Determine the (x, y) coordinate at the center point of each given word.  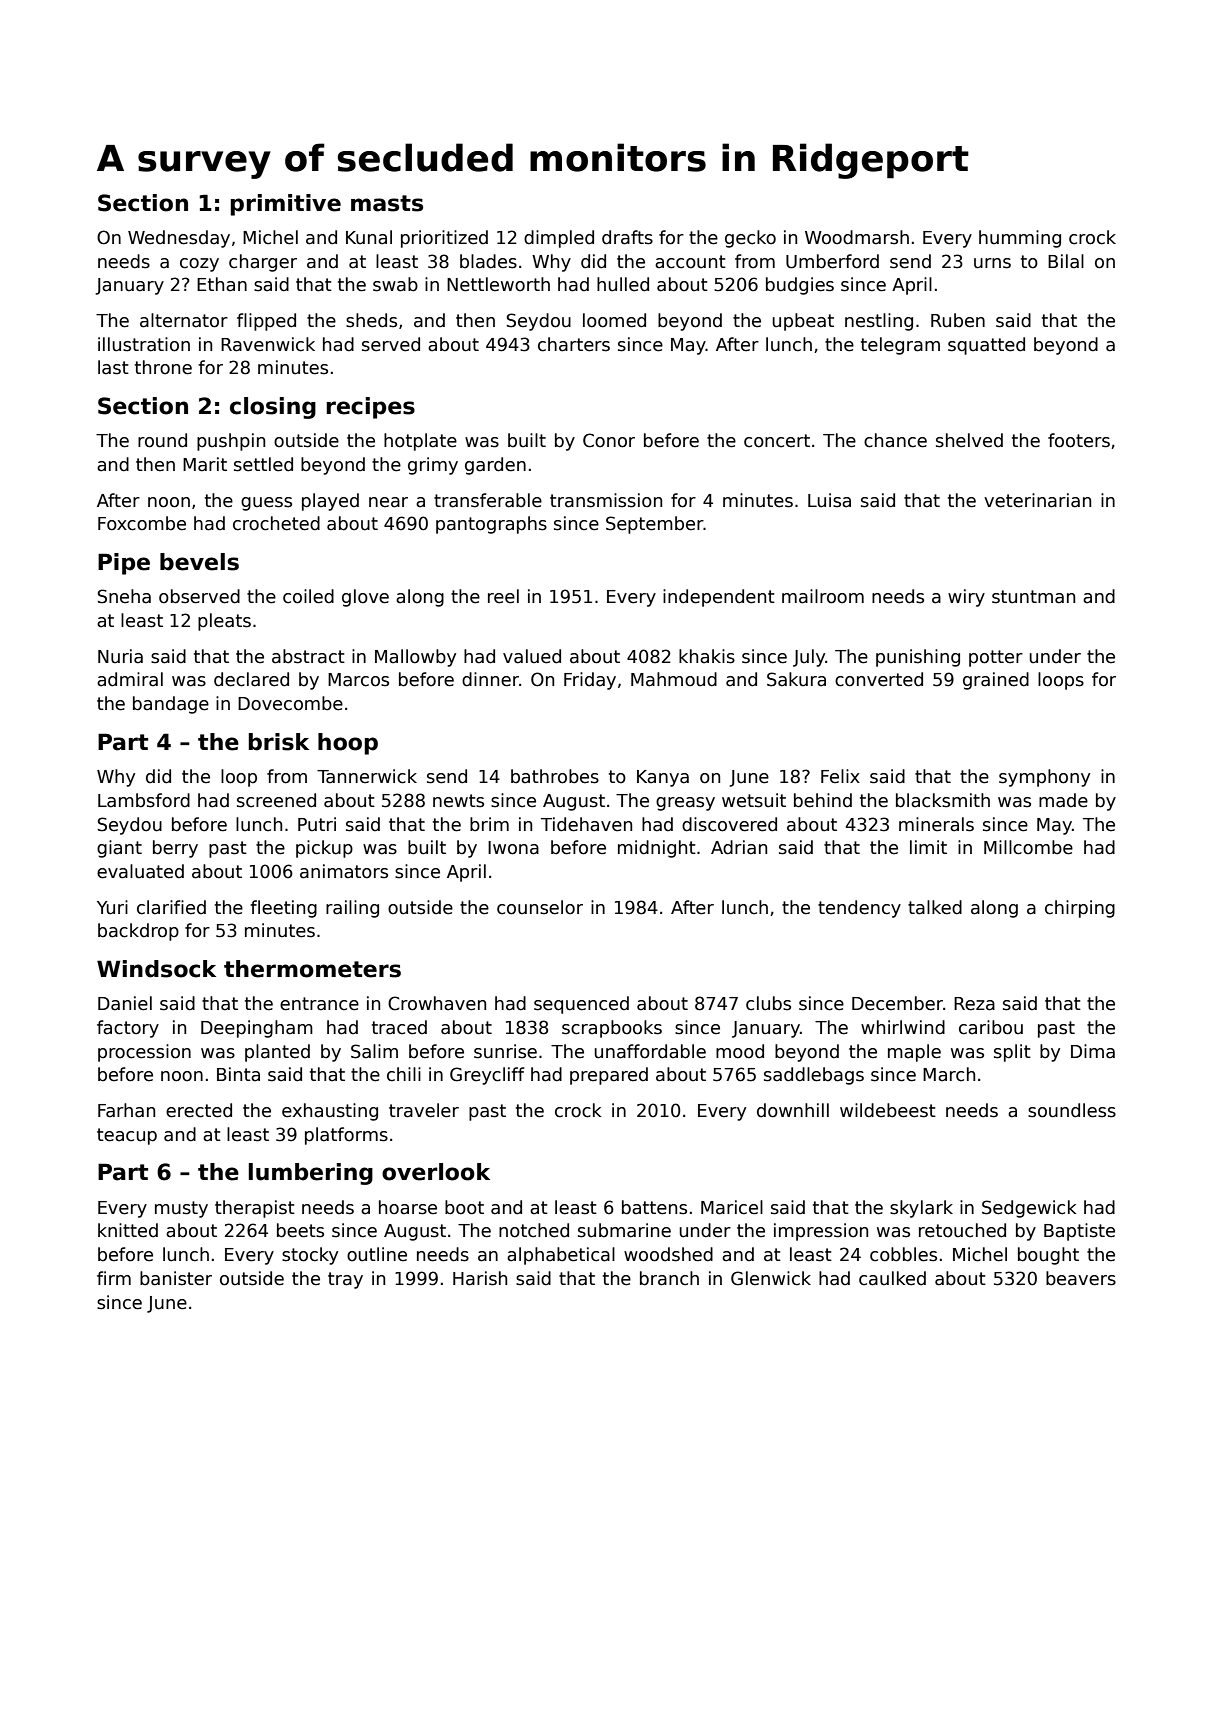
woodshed (668, 1254)
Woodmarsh (857, 237)
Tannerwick (367, 776)
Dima (1093, 1051)
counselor (540, 907)
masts (387, 203)
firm (114, 1278)
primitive (286, 205)
